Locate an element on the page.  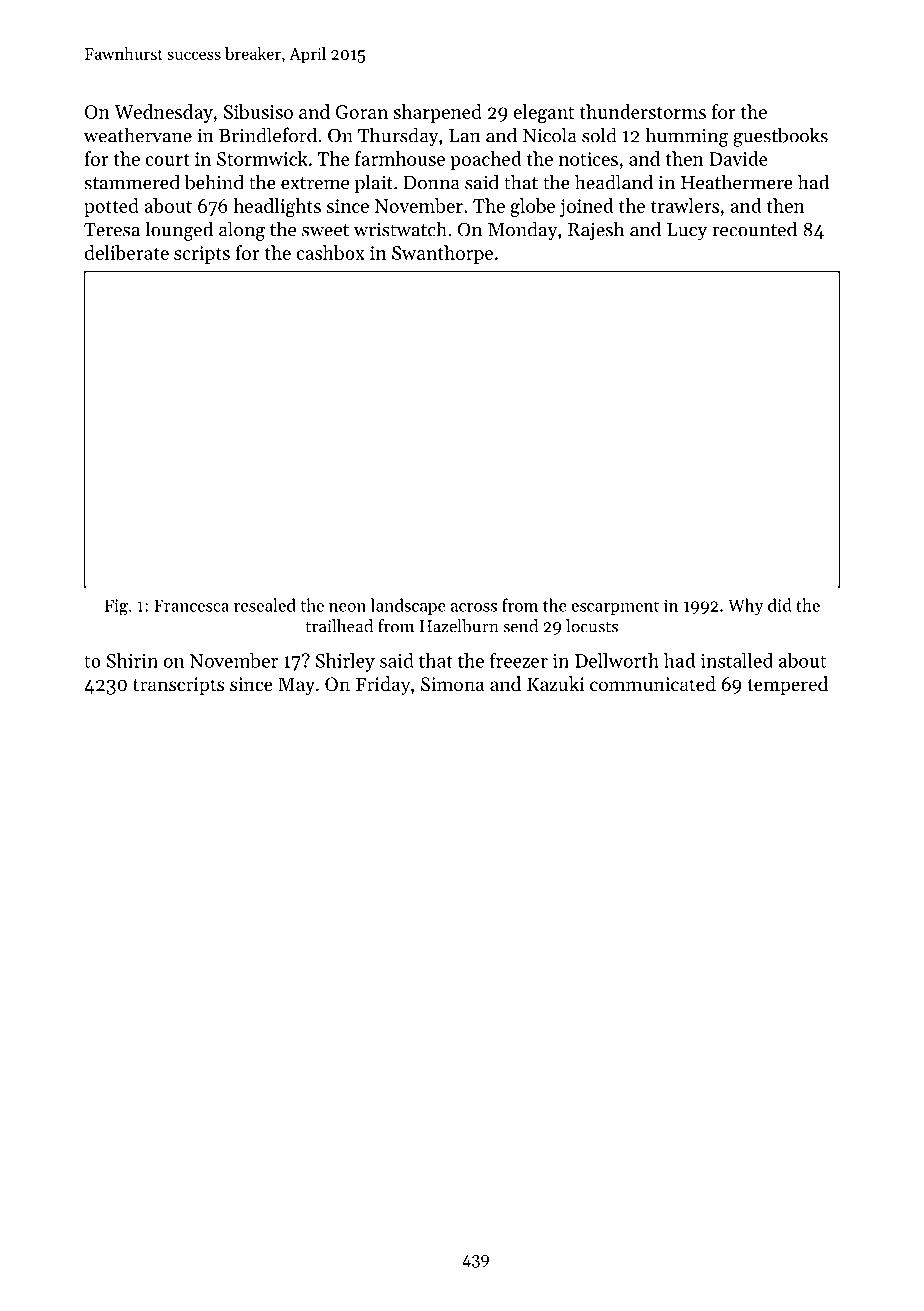
did is located at coordinates (780, 605).
